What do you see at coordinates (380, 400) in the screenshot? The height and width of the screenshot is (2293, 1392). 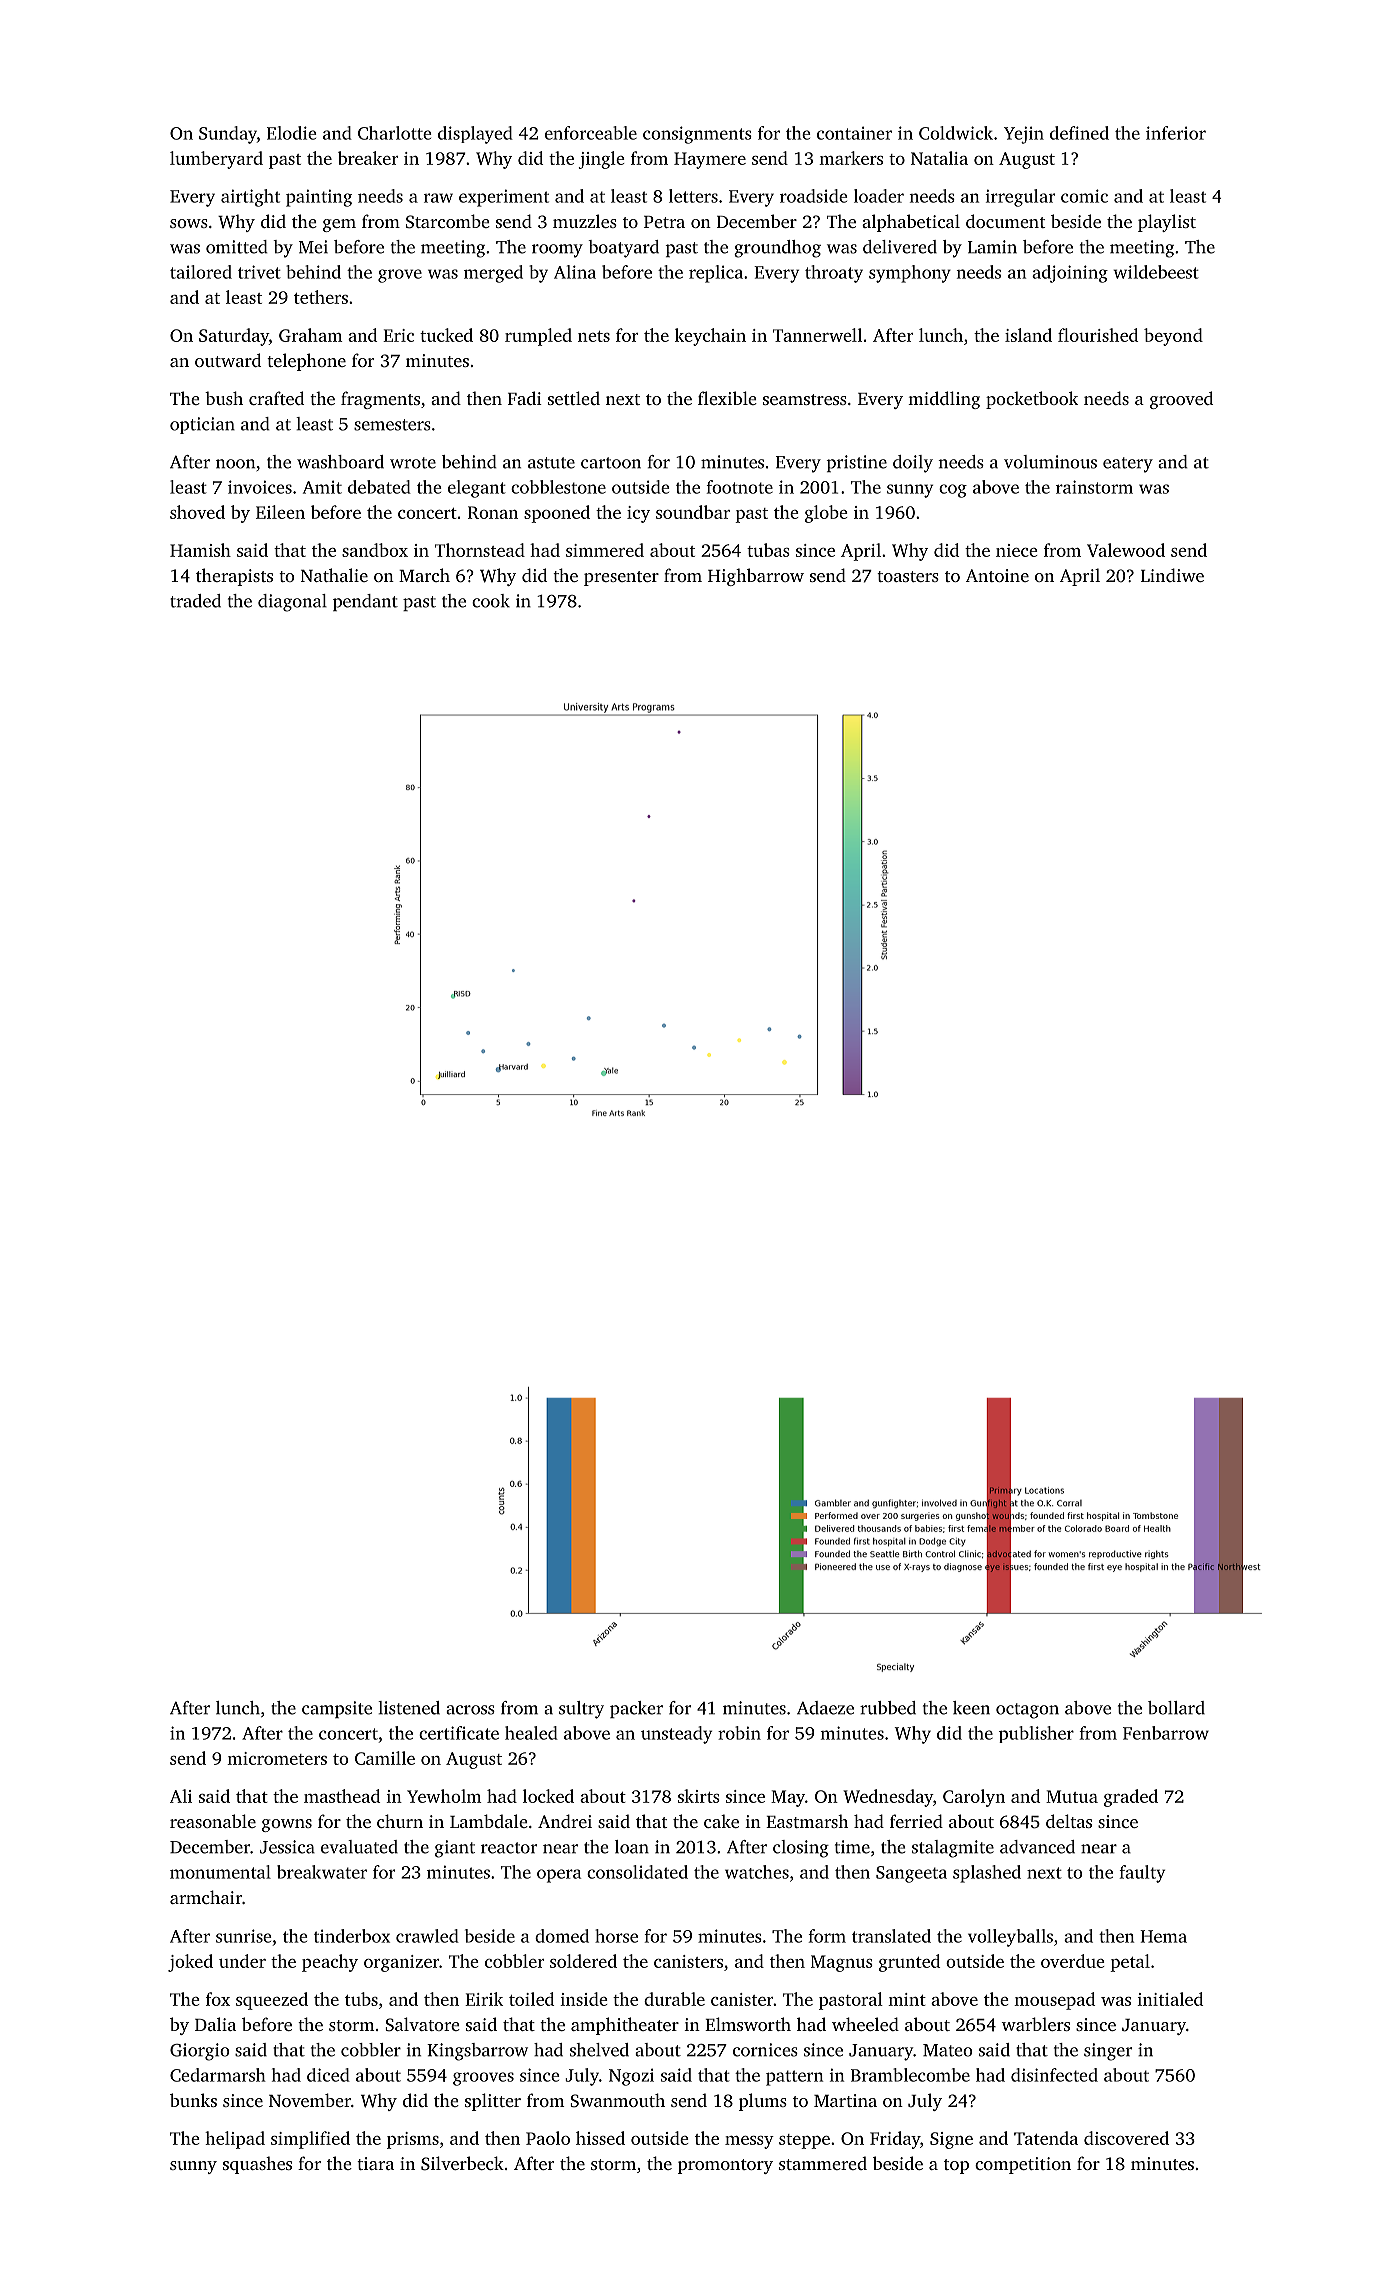 I see `fragments` at bounding box center [380, 400].
